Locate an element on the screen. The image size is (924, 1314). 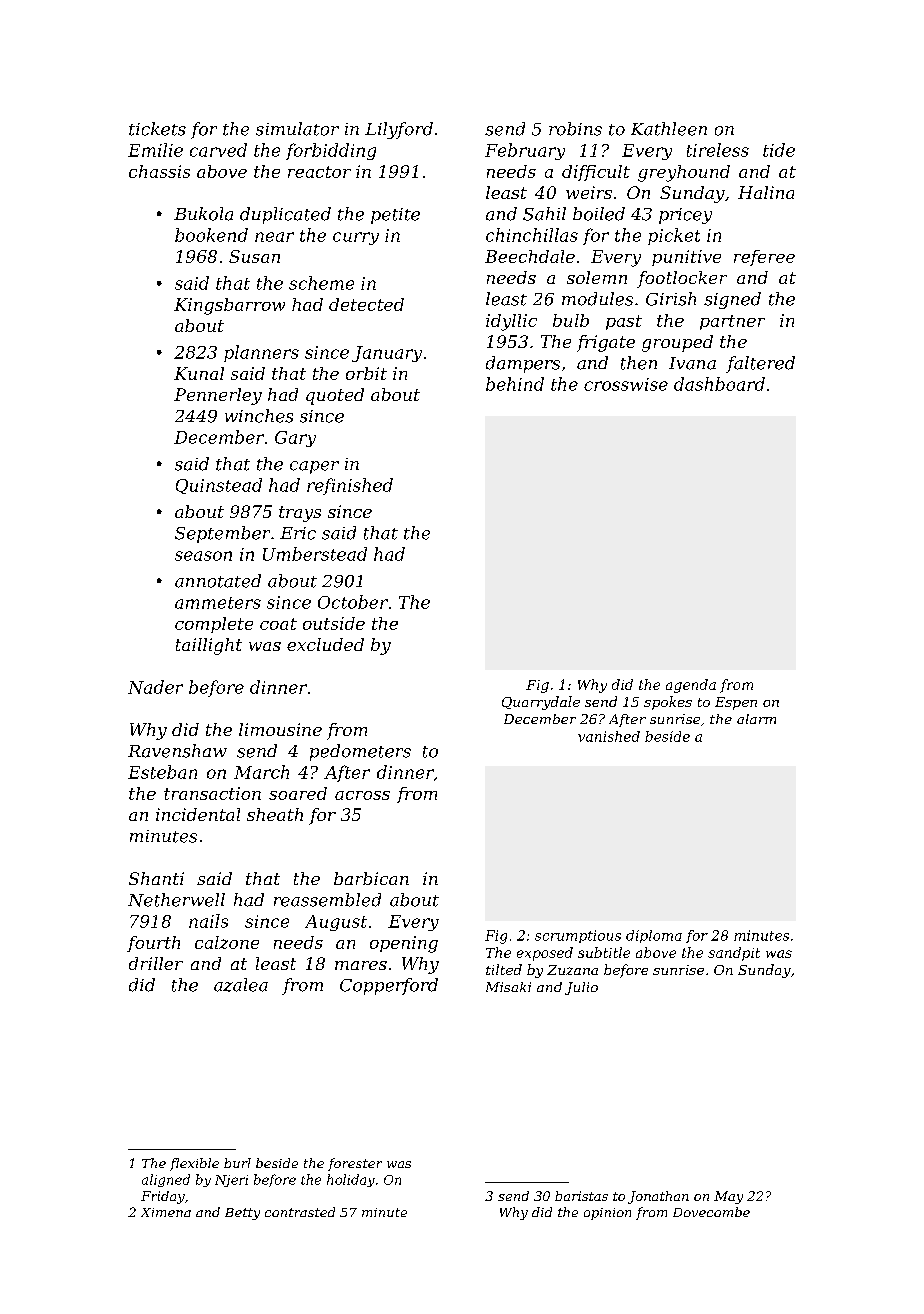
Julio is located at coordinates (581, 988).
